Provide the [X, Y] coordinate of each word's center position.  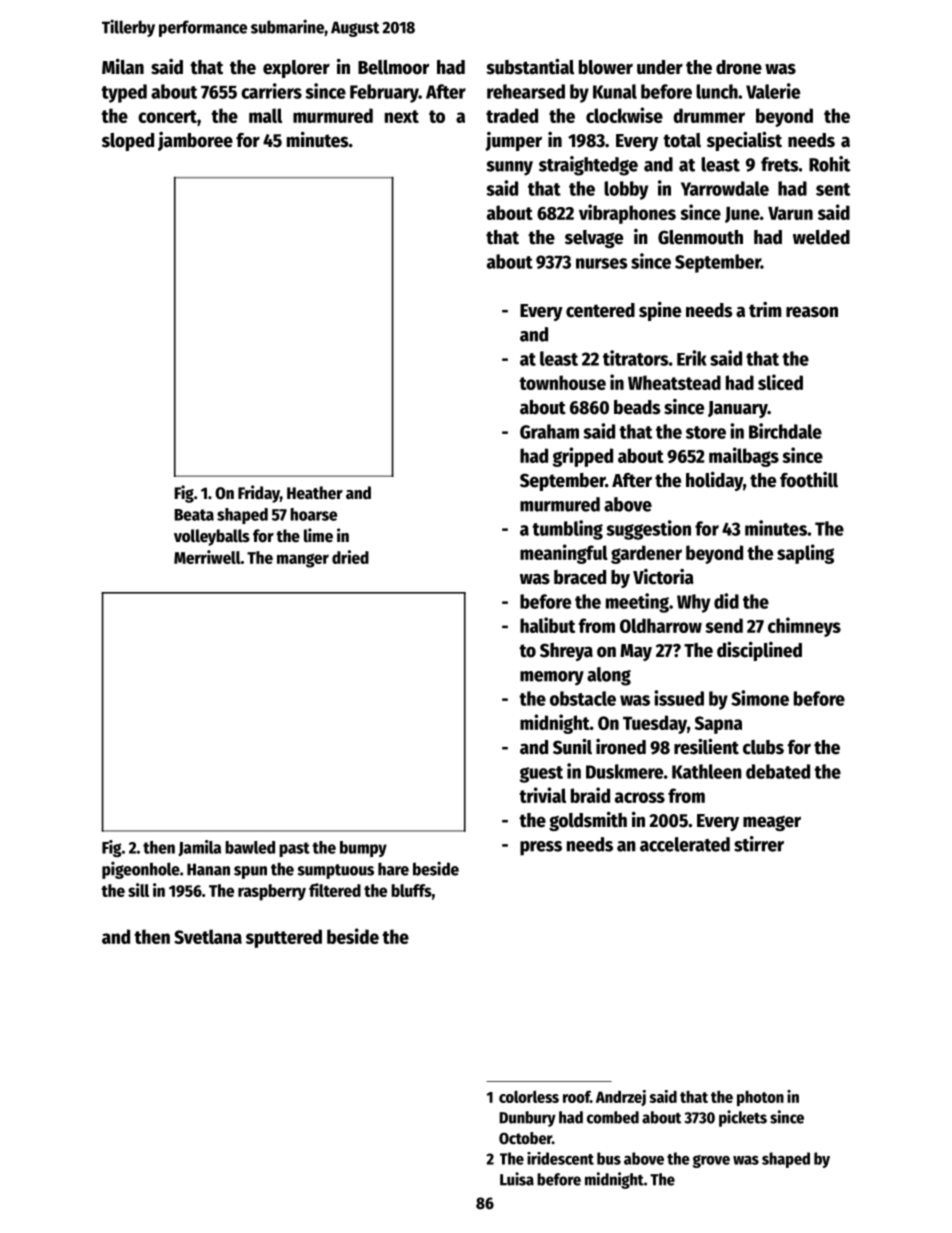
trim [765, 310]
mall [265, 115]
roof [576, 1096]
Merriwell [207, 557]
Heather [315, 493]
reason [812, 312]
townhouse [562, 382]
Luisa [517, 1179]
